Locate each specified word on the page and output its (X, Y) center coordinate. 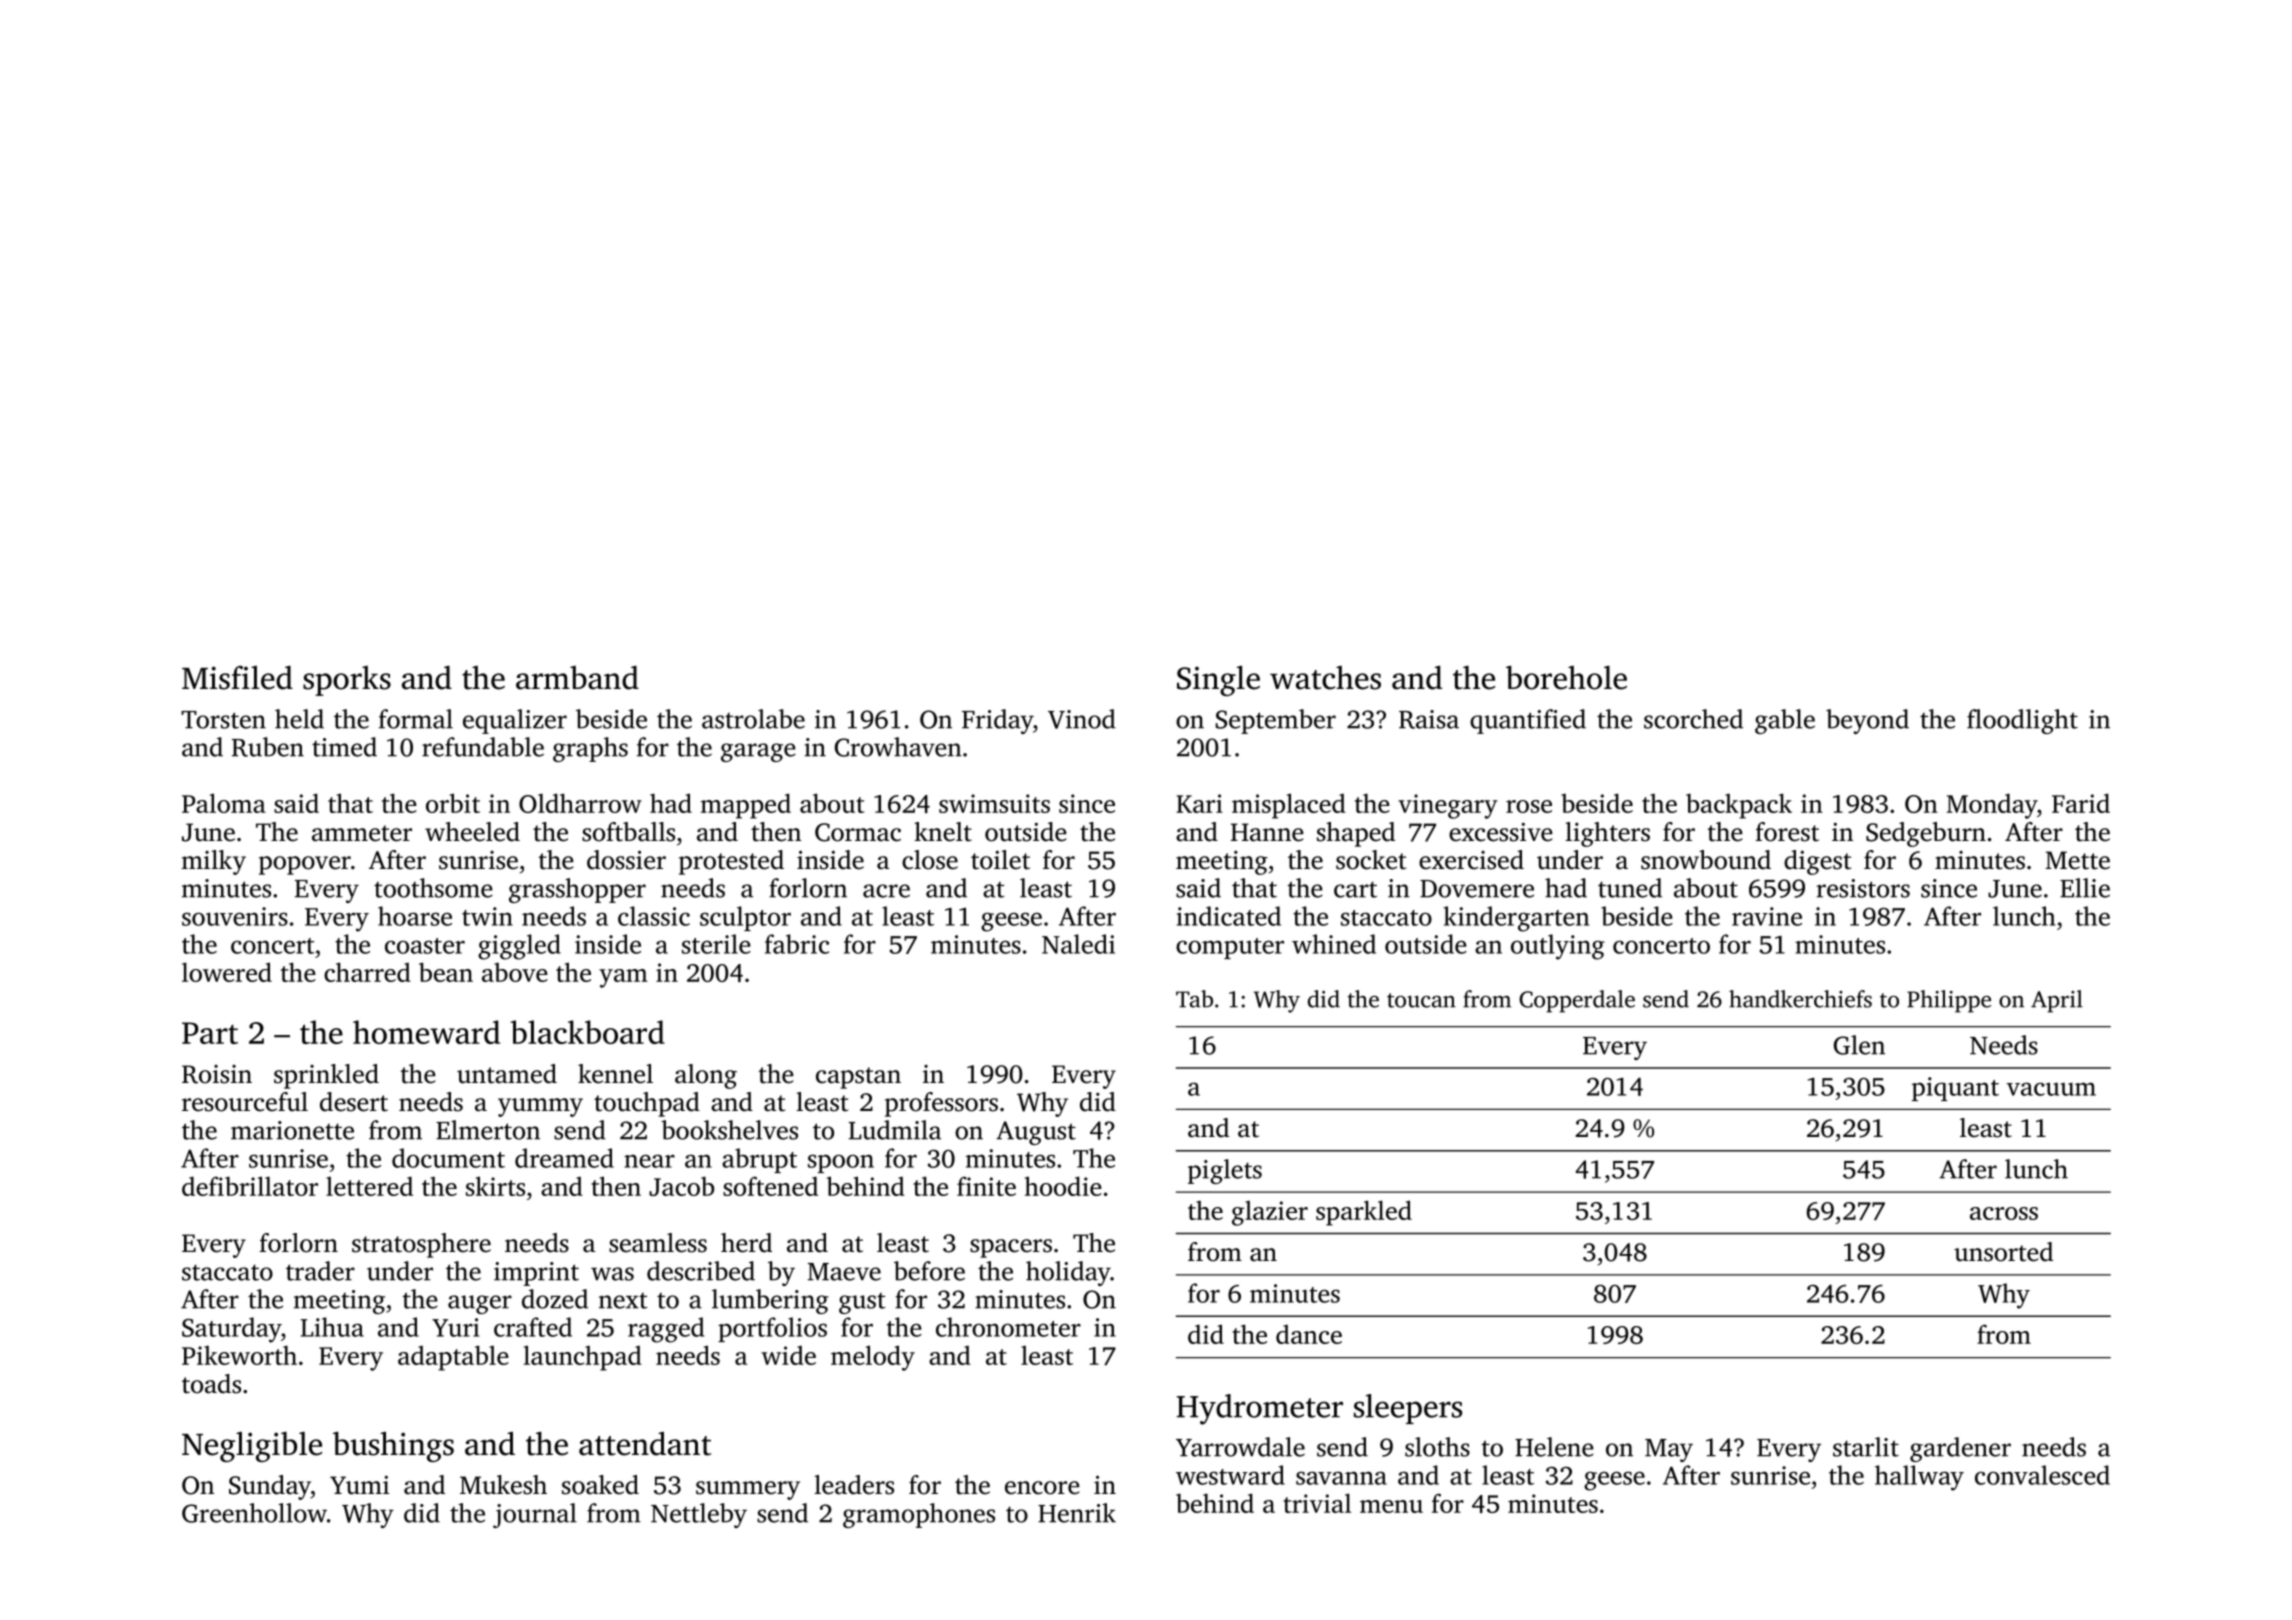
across (2004, 1213)
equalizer (515, 721)
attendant (645, 1444)
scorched (1693, 719)
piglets (1225, 1171)
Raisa (1429, 719)
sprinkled (326, 1076)
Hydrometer (1260, 1409)
